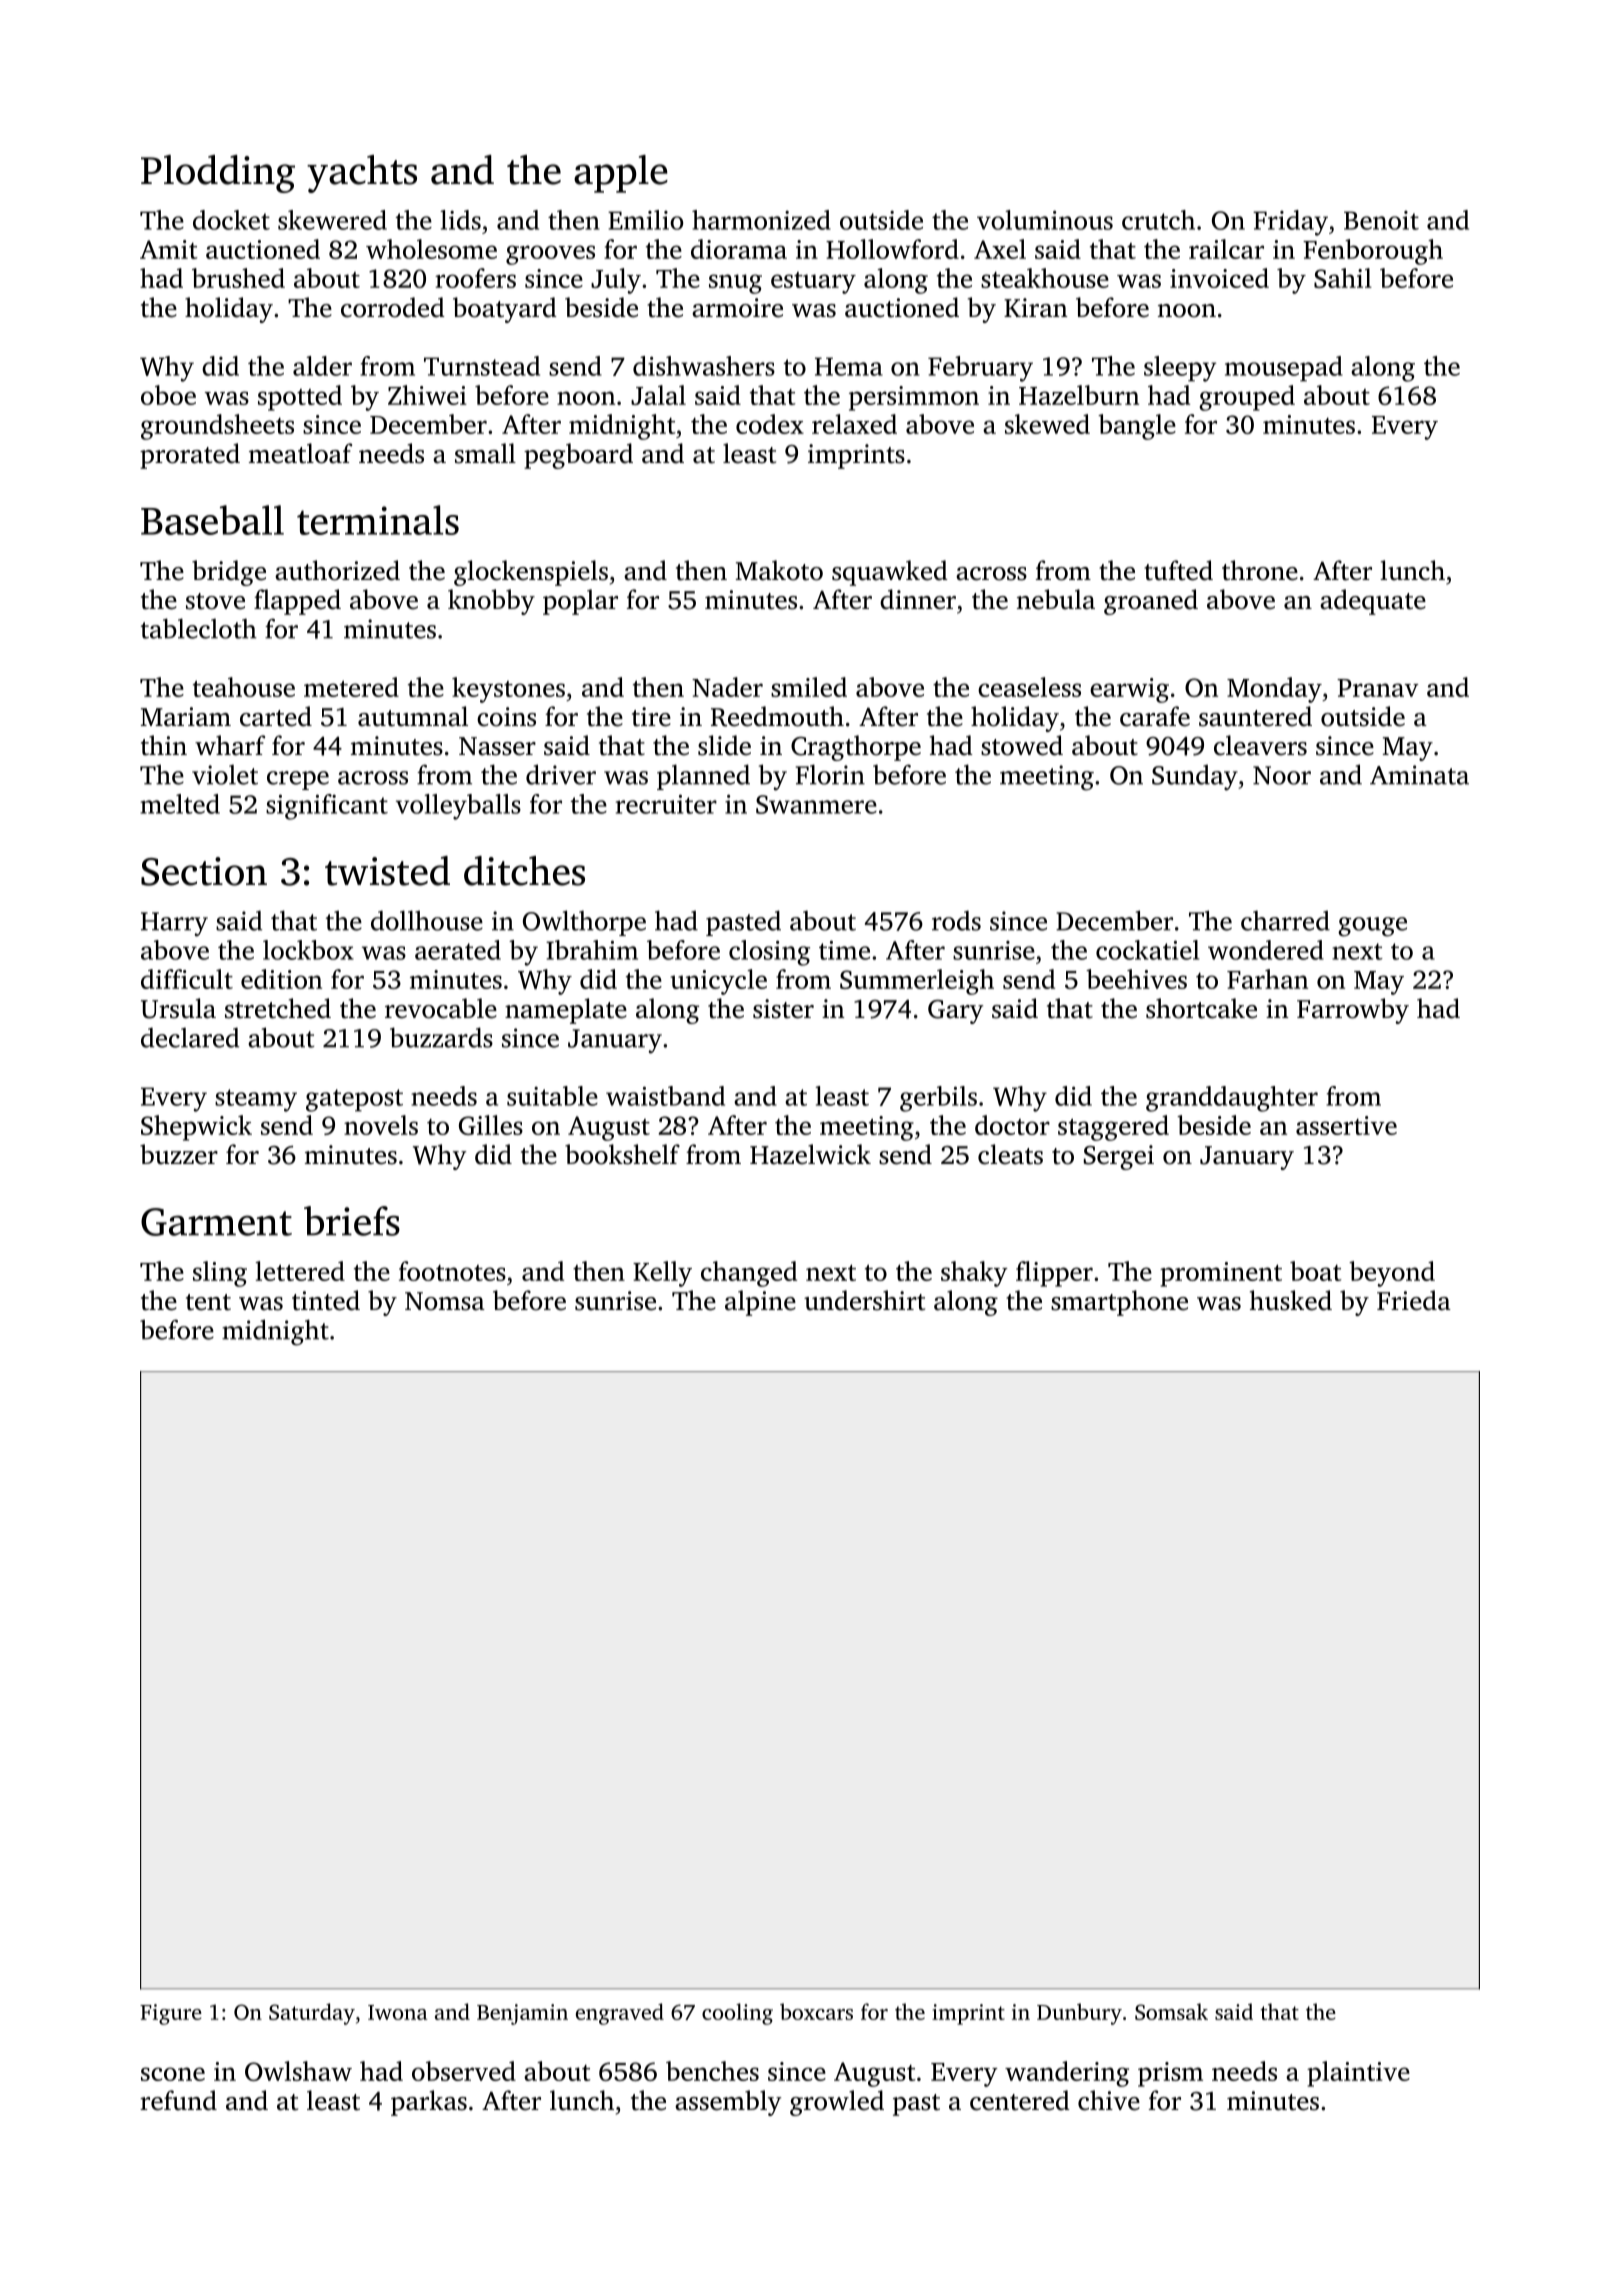  Describe the element at coordinates (816, 2011) in the image. I see `boxcars` at that location.
